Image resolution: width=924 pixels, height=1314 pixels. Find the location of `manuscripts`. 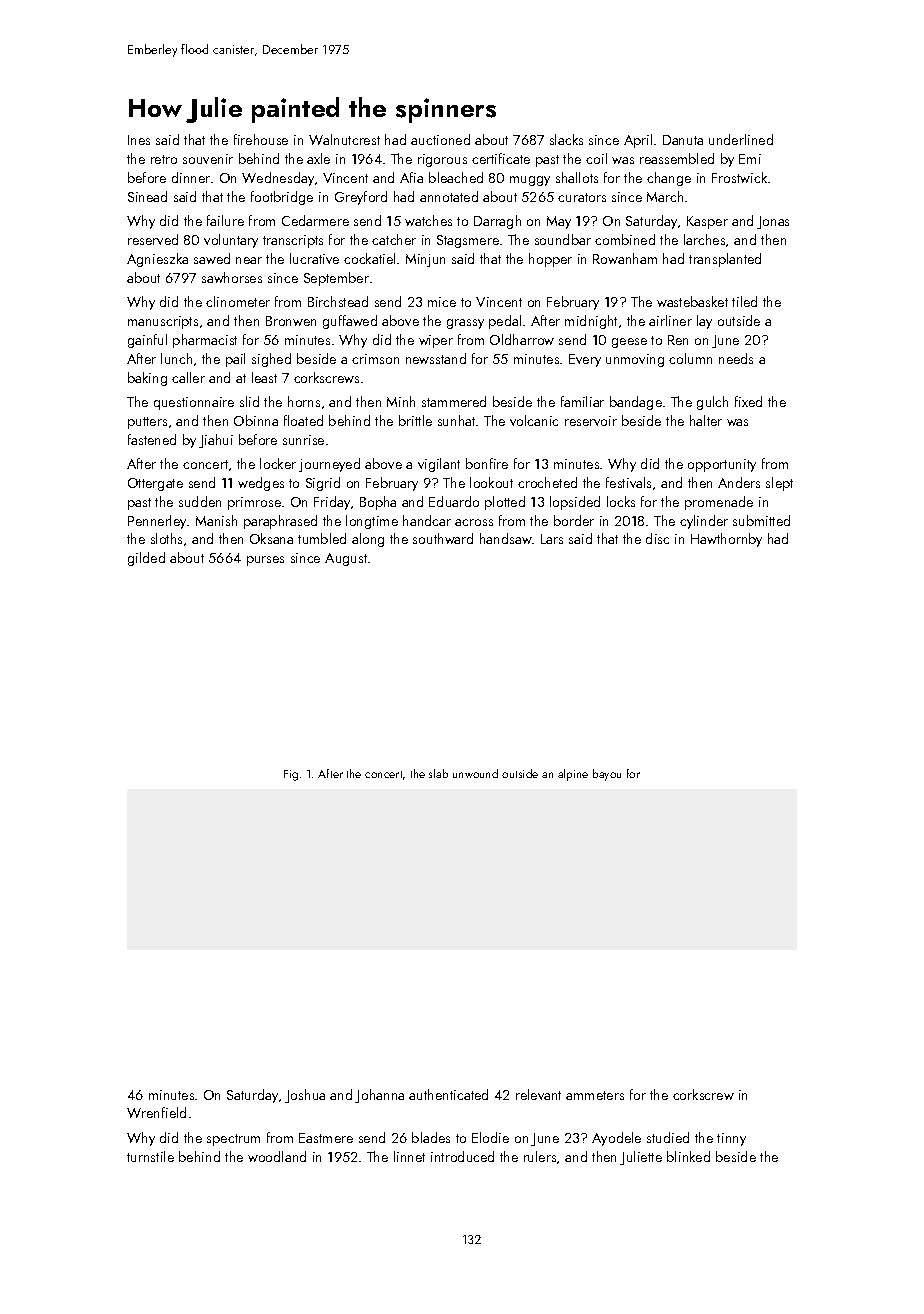

manuscripts is located at coordinates (163, 322).
